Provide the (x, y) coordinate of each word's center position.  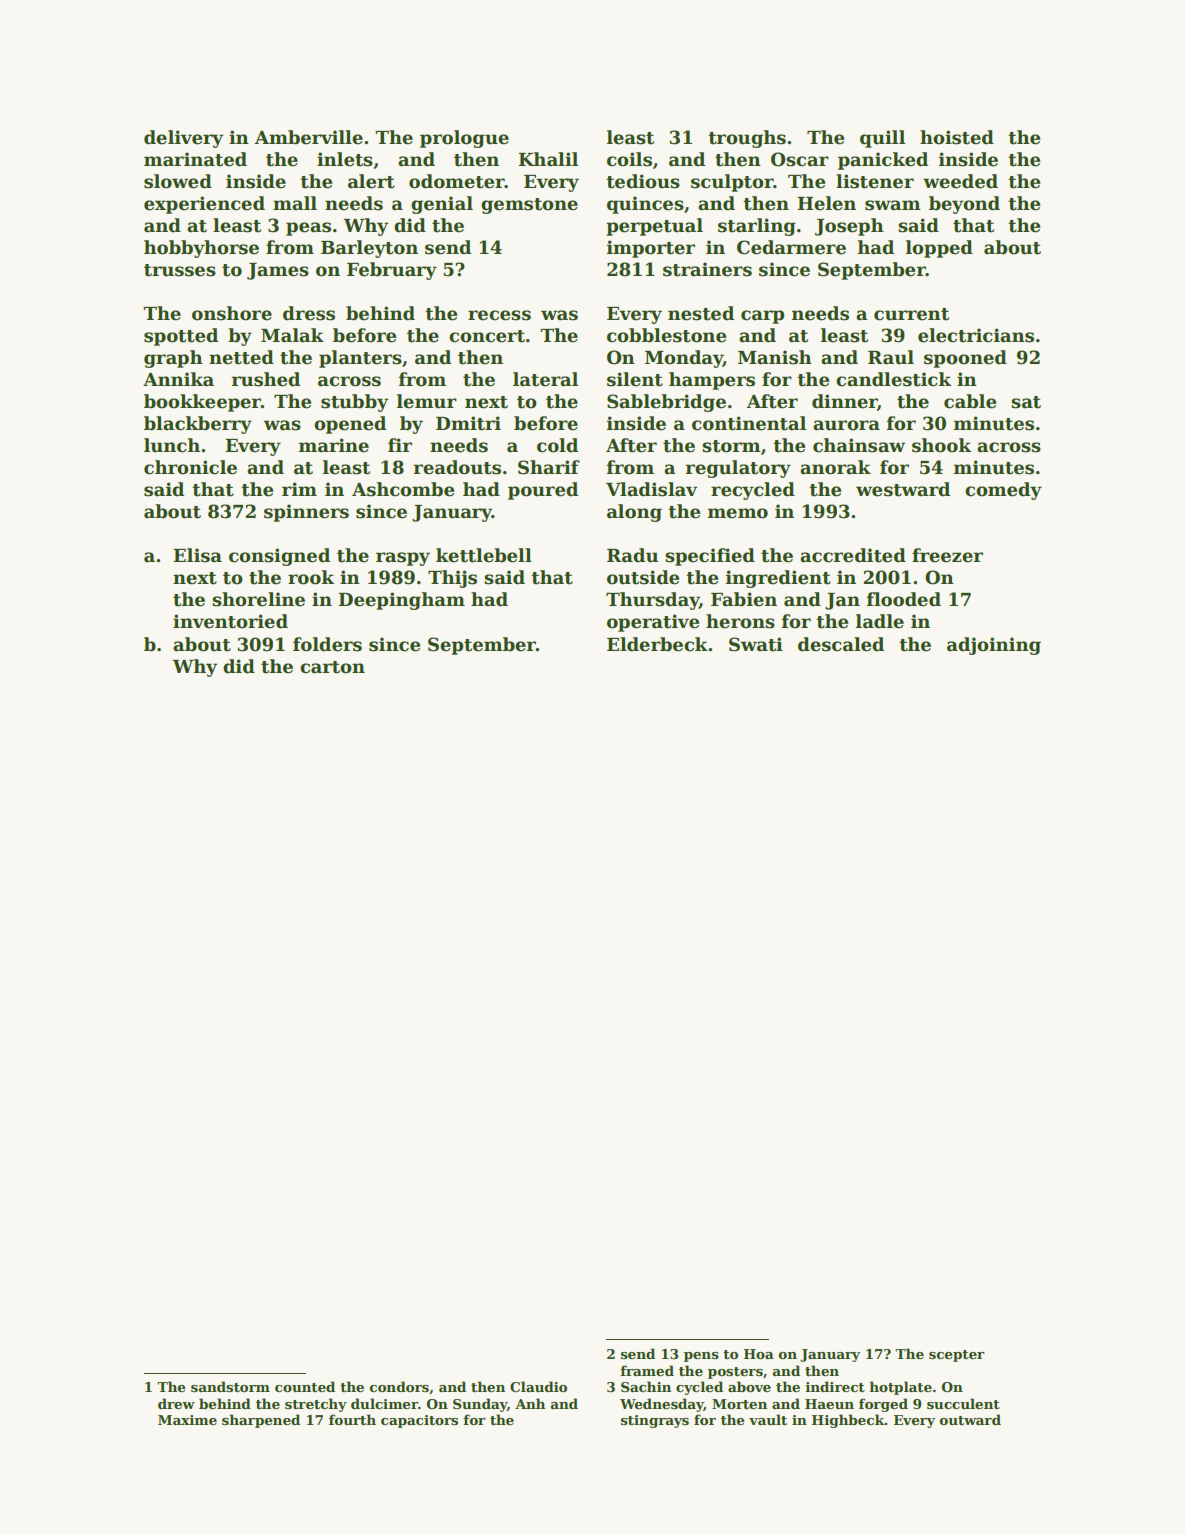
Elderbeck (657, 644)
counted (305, 1386)
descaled (841, 644)
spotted (181, 337)
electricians (976, 335)
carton (332, 667)
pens (701, 1357)
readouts (457, 467)
